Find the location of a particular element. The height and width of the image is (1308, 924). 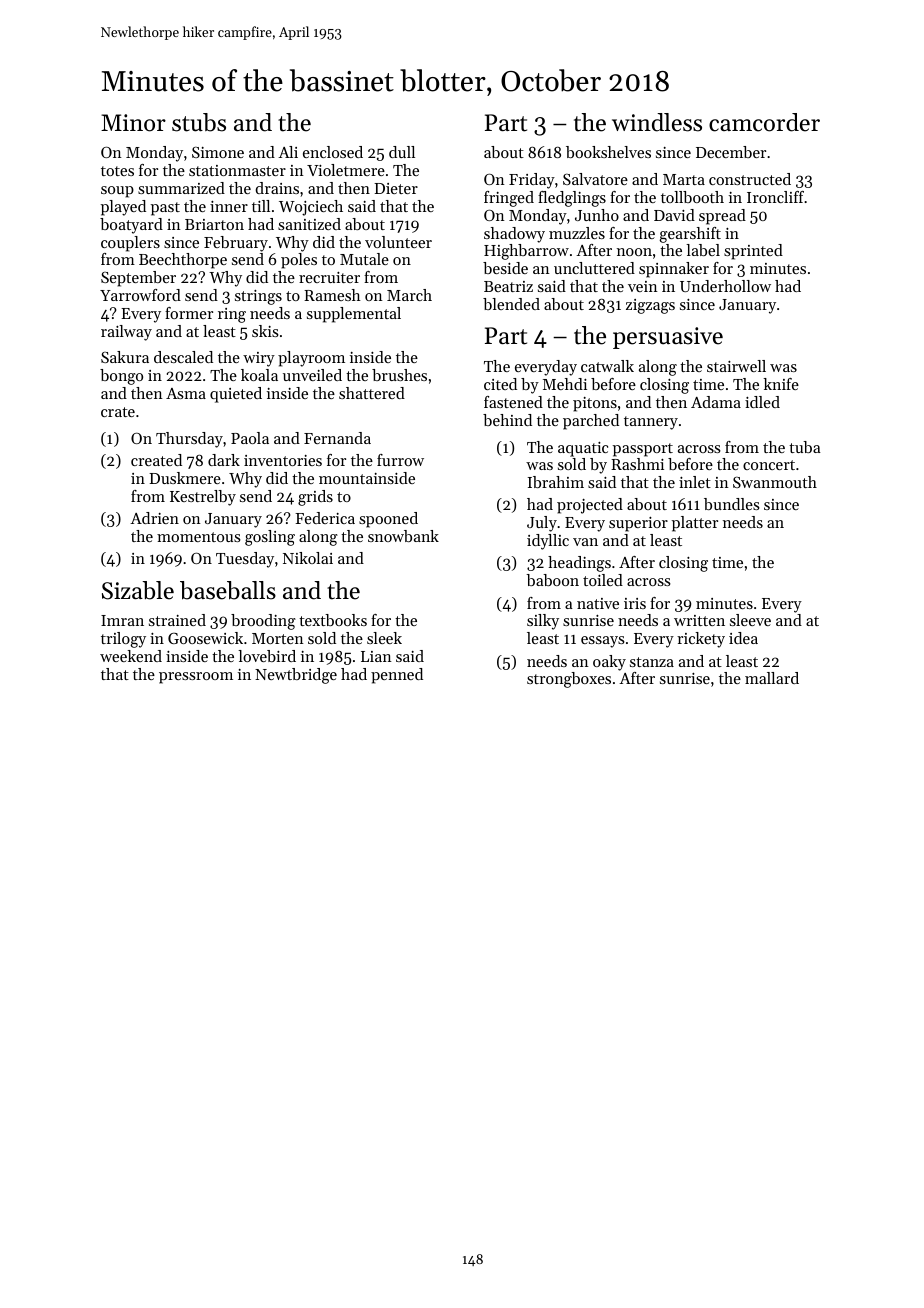

label is located at coordinates (703, 250).
